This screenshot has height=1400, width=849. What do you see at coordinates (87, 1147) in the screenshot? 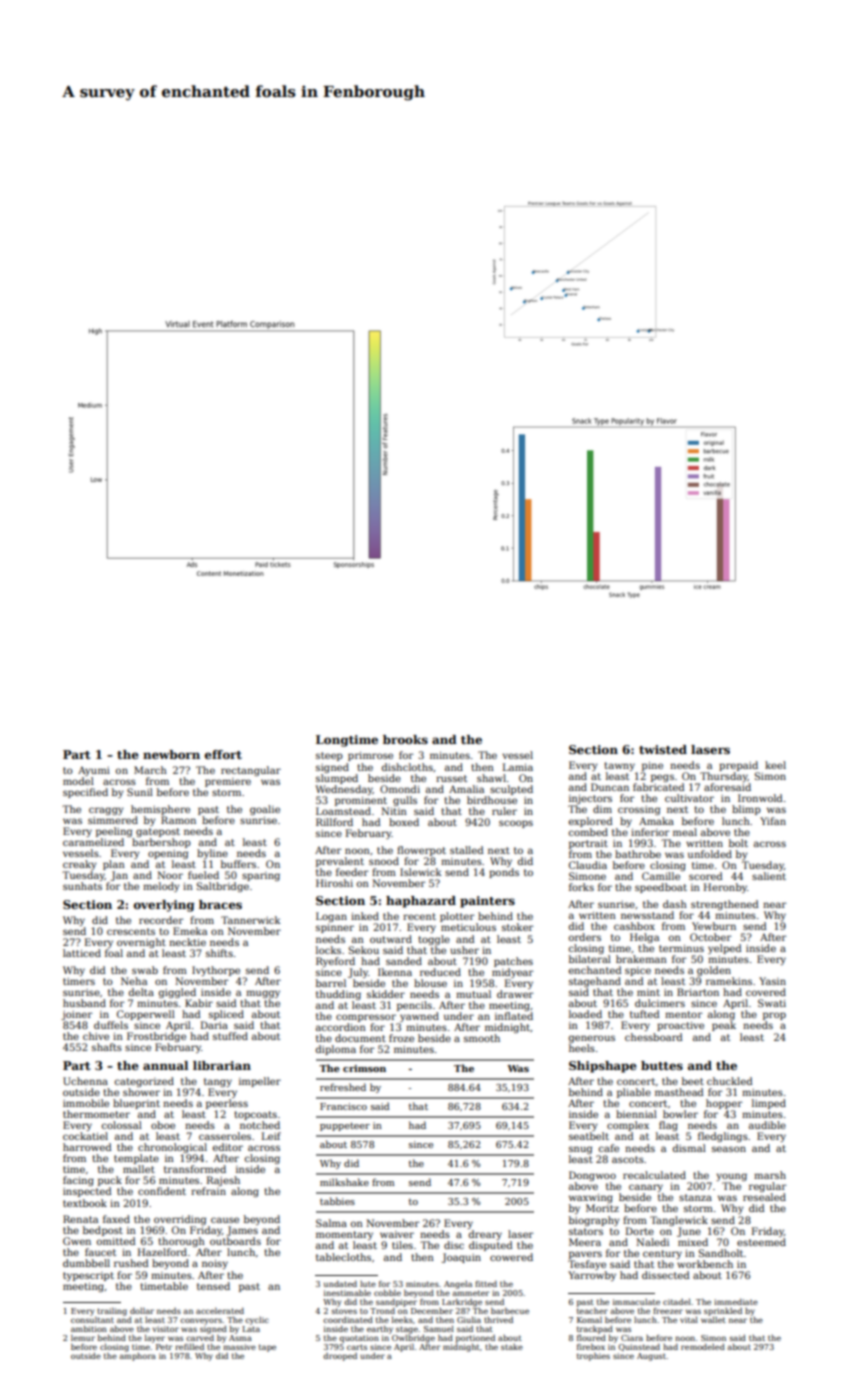
I see `harrowed` at bounding box center [87, 1147].
